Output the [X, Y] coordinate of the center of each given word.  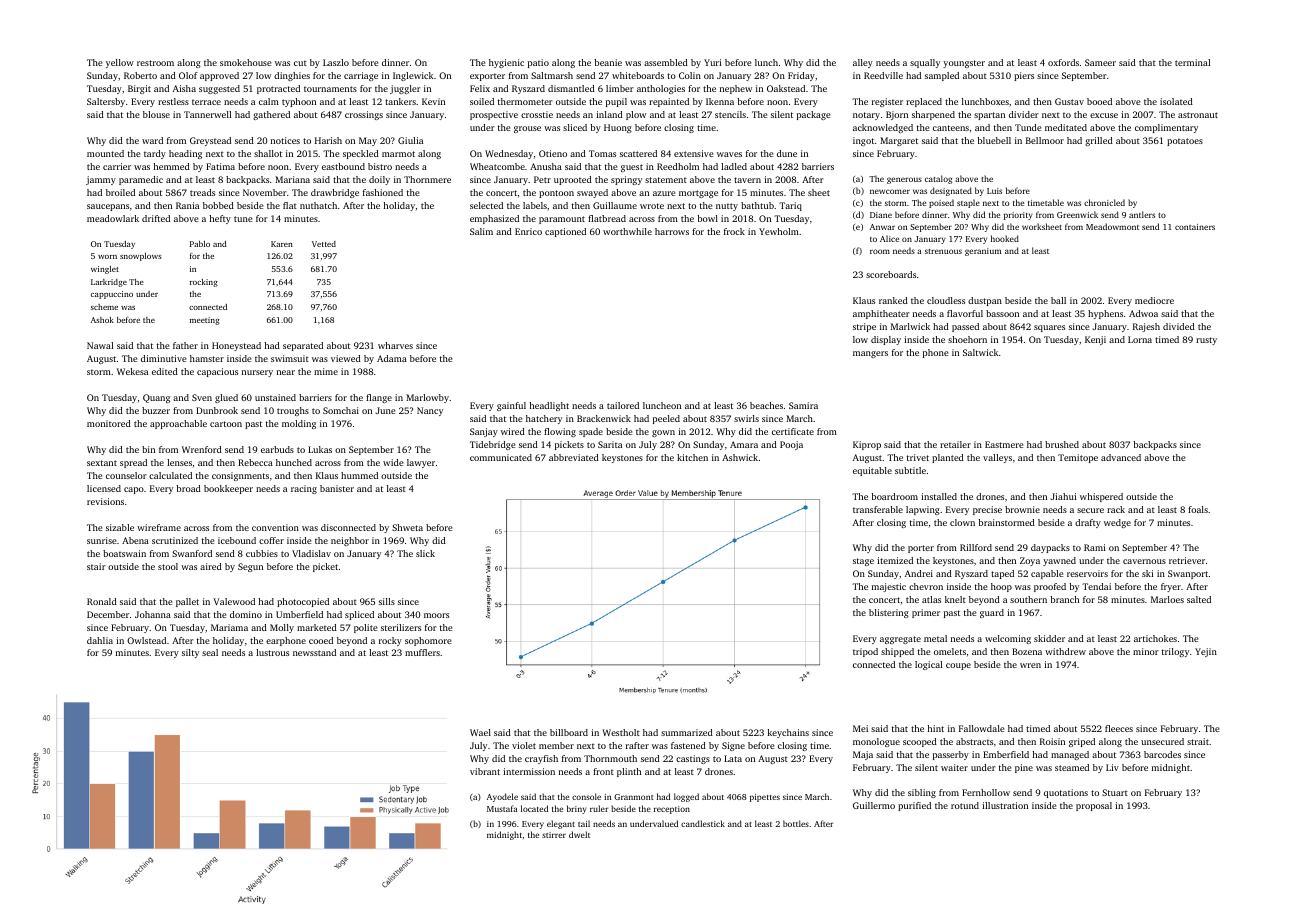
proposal [1094, 806]
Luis [994, 191]
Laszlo [336, 62]
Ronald [102, 601]
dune [787, 153]
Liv [1112, 767]
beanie [608, 62]
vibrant [485, 771]
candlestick [703, 823]
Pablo [200, 244]
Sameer [1100, 62]
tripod [865, 652]
